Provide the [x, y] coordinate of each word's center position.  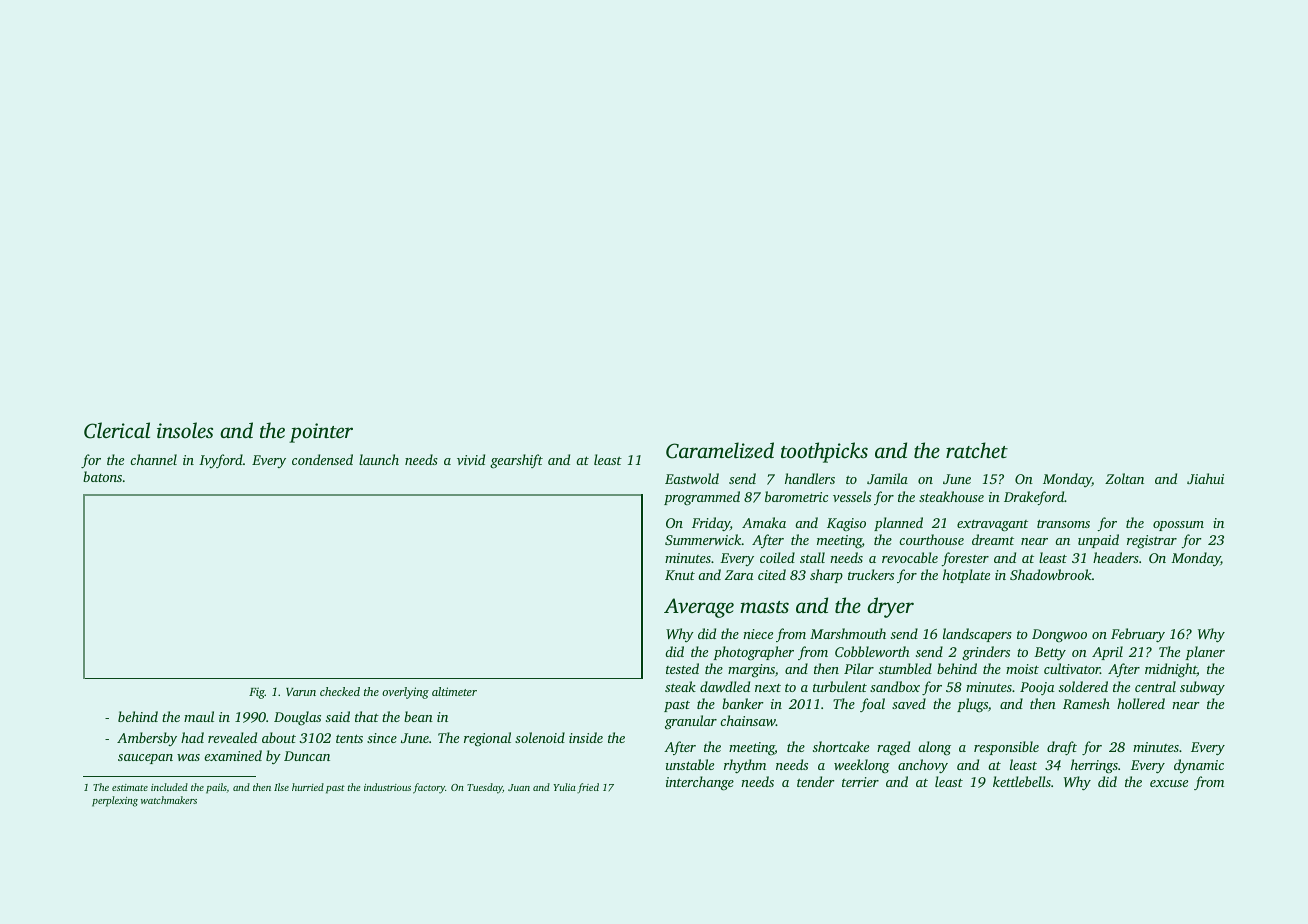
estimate [130, 787]
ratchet [977, 450]
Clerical [117, 430]
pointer [321, 433]
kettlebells [1022, 781]
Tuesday [485, 788]
